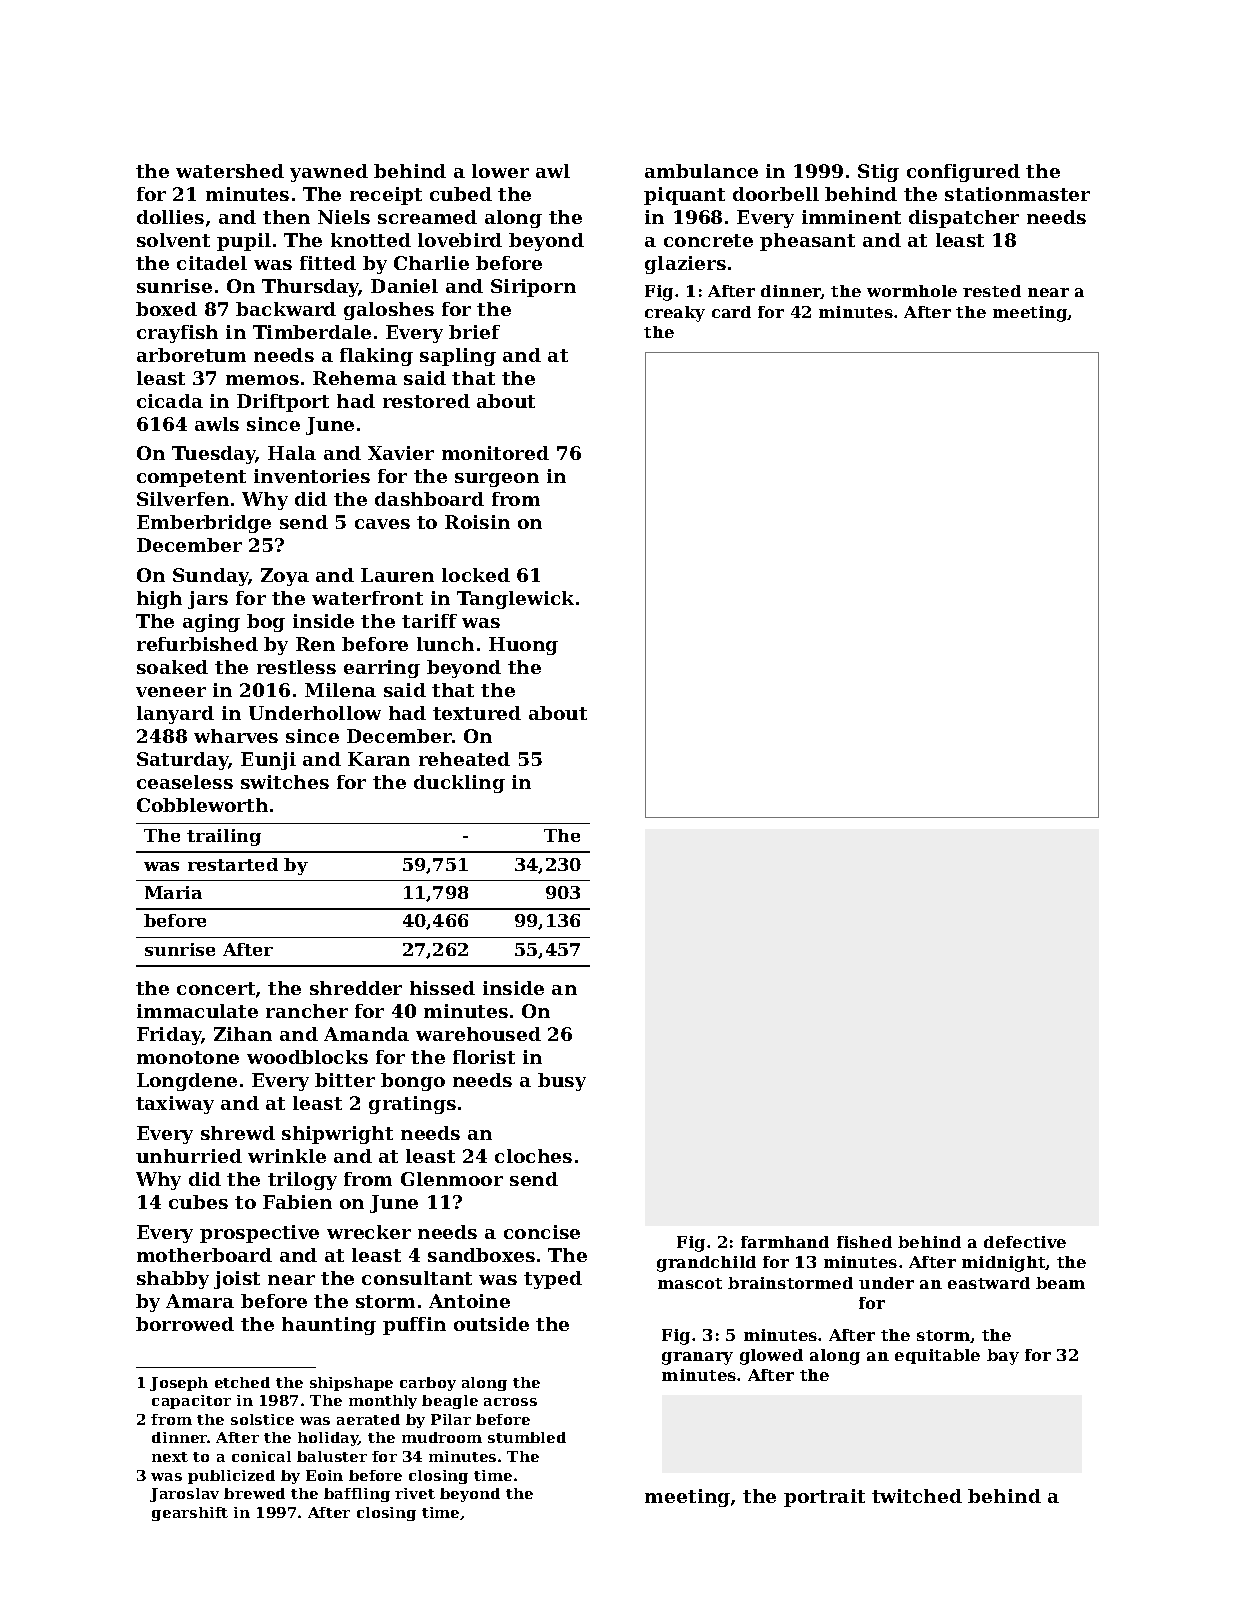 Image resolution: width=1235 pixels, height=1599 pixels. I want to click on brief, so click(474, 332).
